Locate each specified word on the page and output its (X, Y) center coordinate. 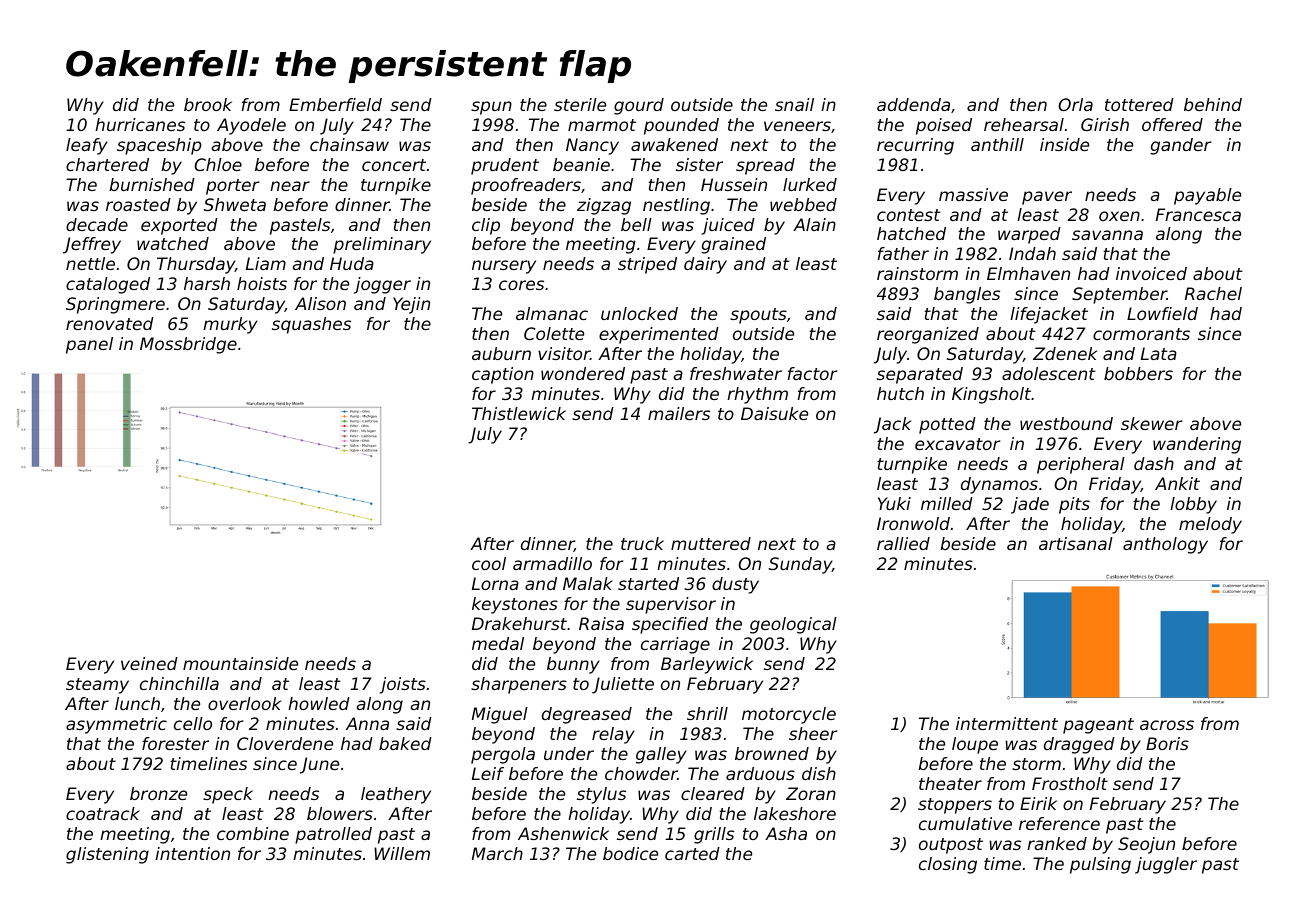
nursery (504, 267)
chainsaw (349, 144)
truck (642, 543)
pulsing (1100, 865)
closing (948, 865)
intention (192, 853)
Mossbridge (188, 345)
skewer (1151, 423)
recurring (915, 146)
